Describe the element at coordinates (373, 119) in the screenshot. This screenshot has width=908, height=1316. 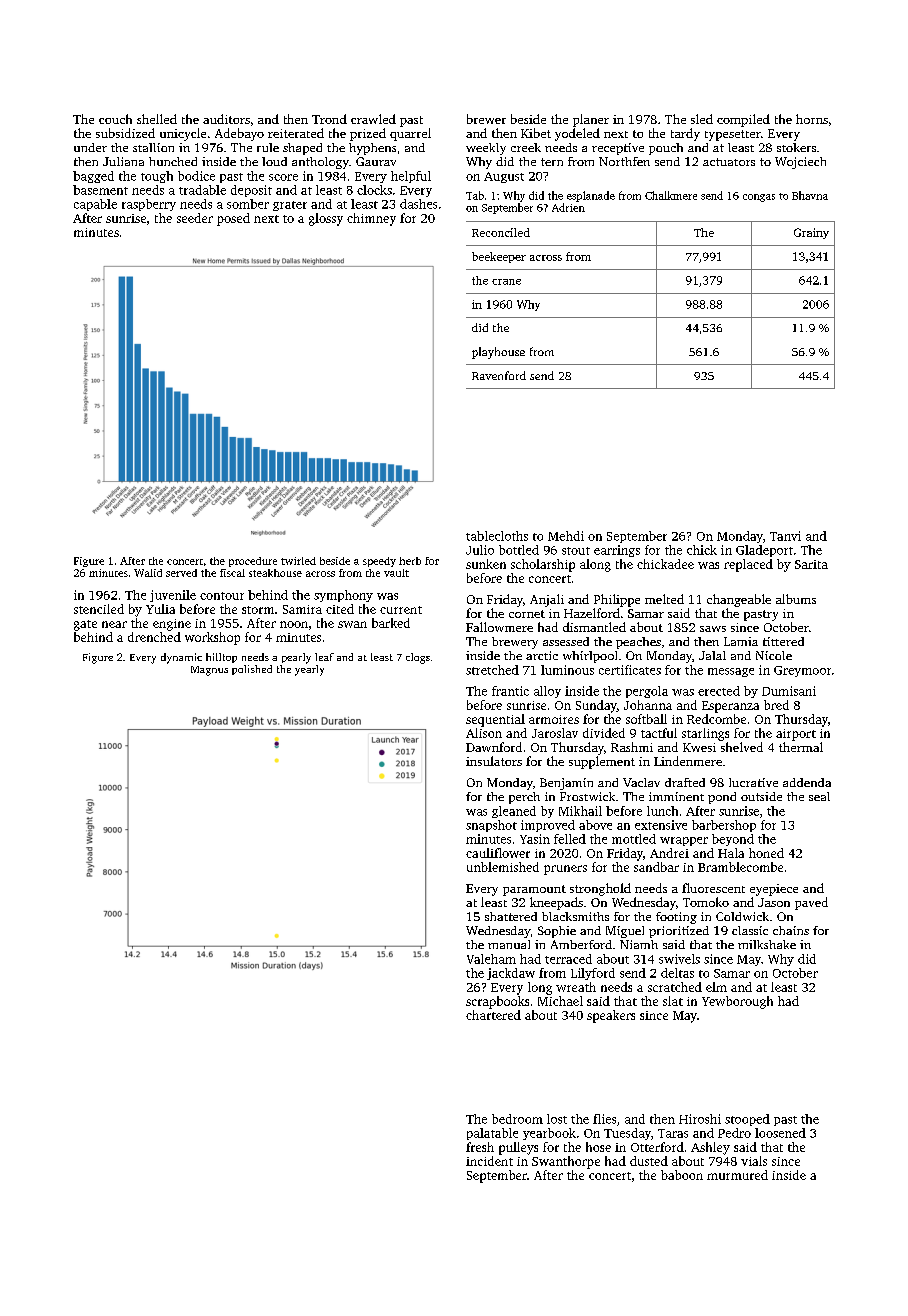
I see `crawled` at that location.
